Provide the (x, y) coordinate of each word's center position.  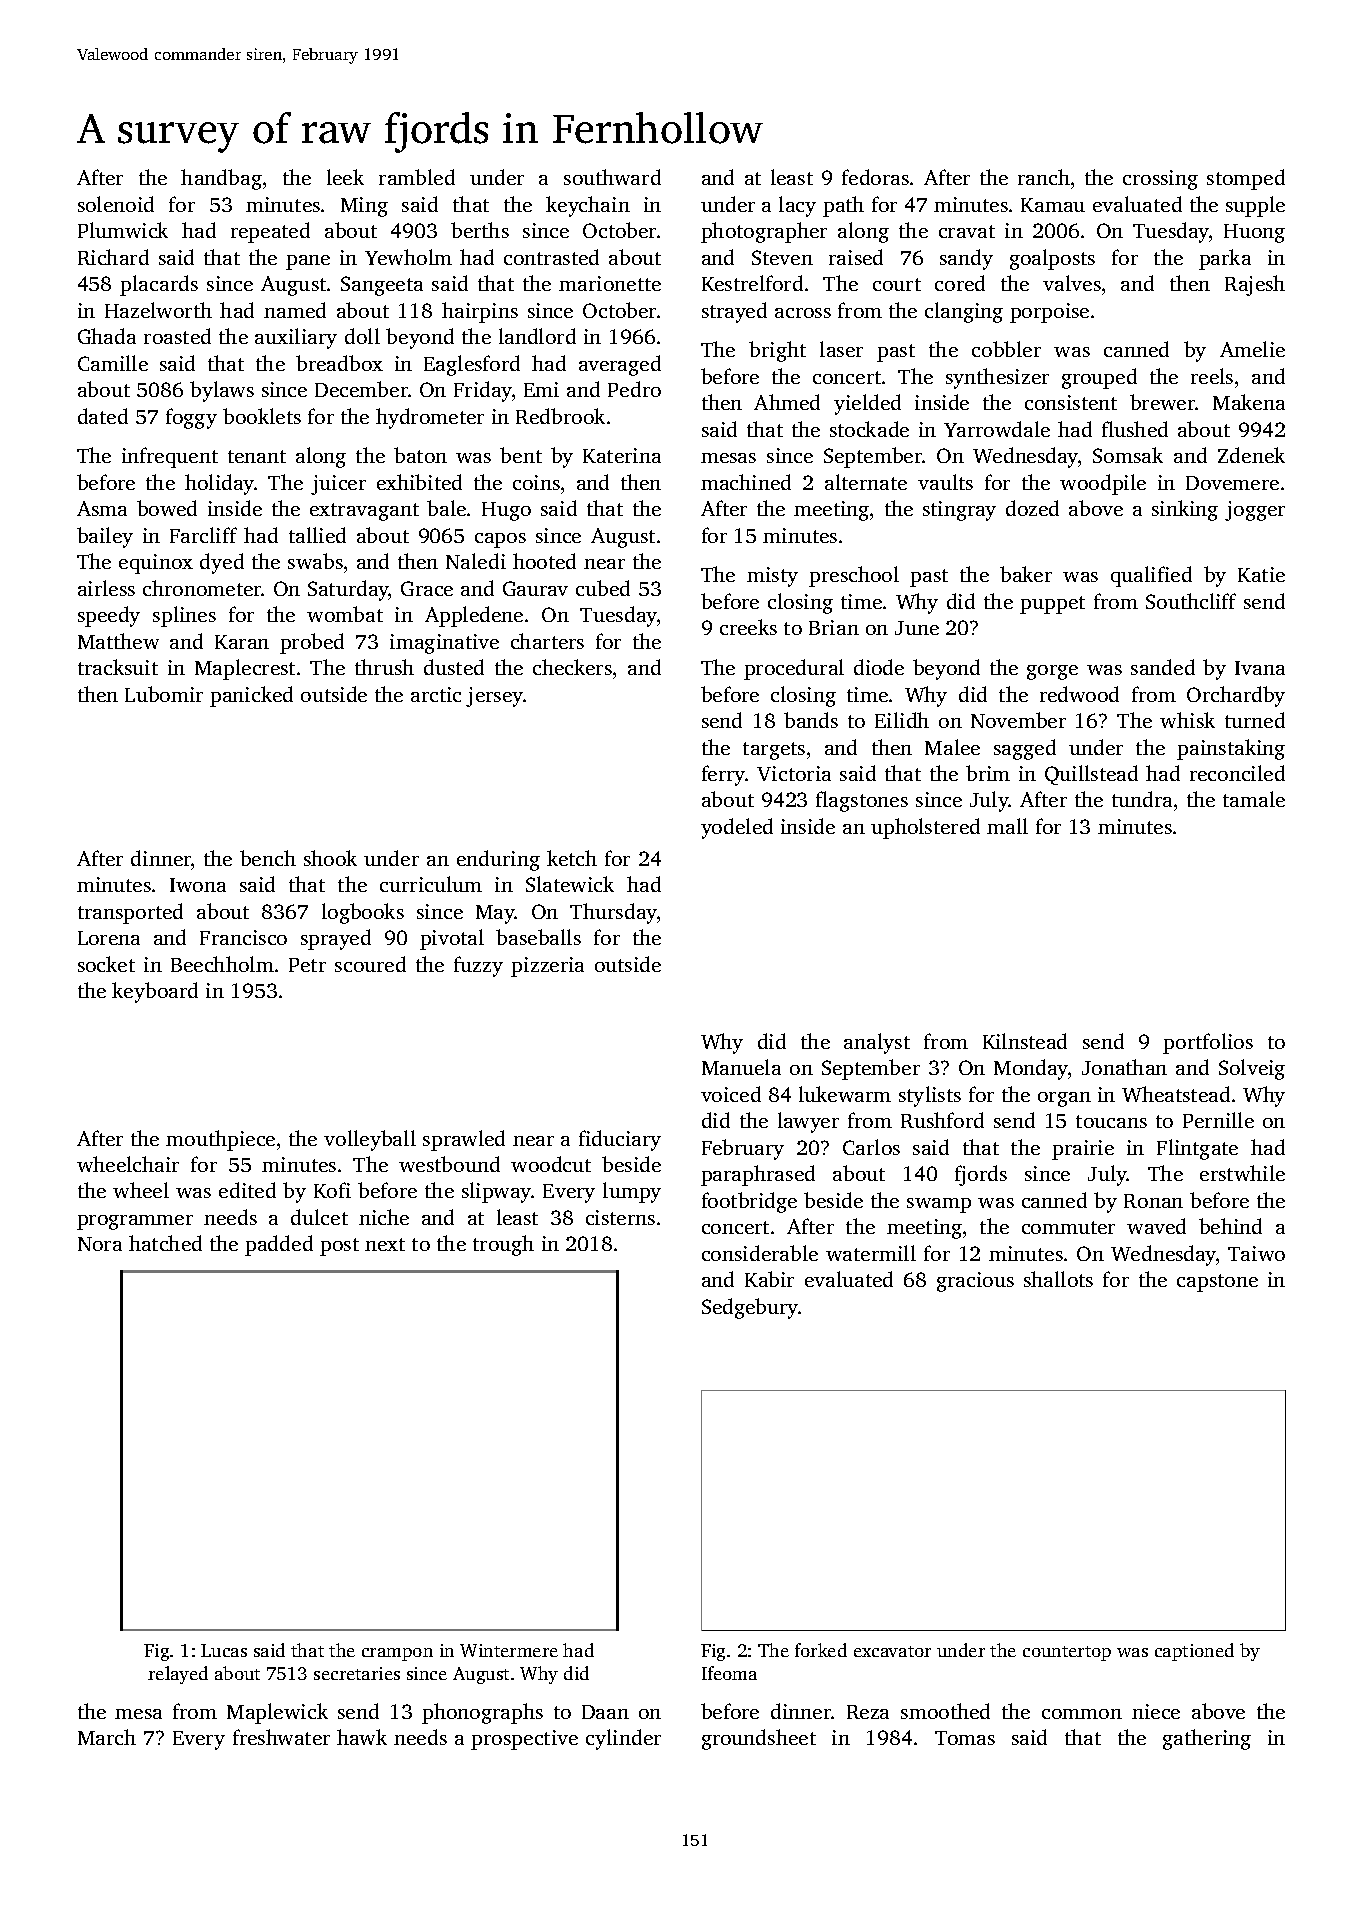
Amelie (1252, 349)
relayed (178, 1675)
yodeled (737, 828)
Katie (1261, 574)
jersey (494, 697)
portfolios (1208, 1043)
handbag (221, 179)
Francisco (243, 937)
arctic (436, 694)
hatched (165, 1243)
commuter (1068, 1227)
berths (480, 230)
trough (503, 1245)
